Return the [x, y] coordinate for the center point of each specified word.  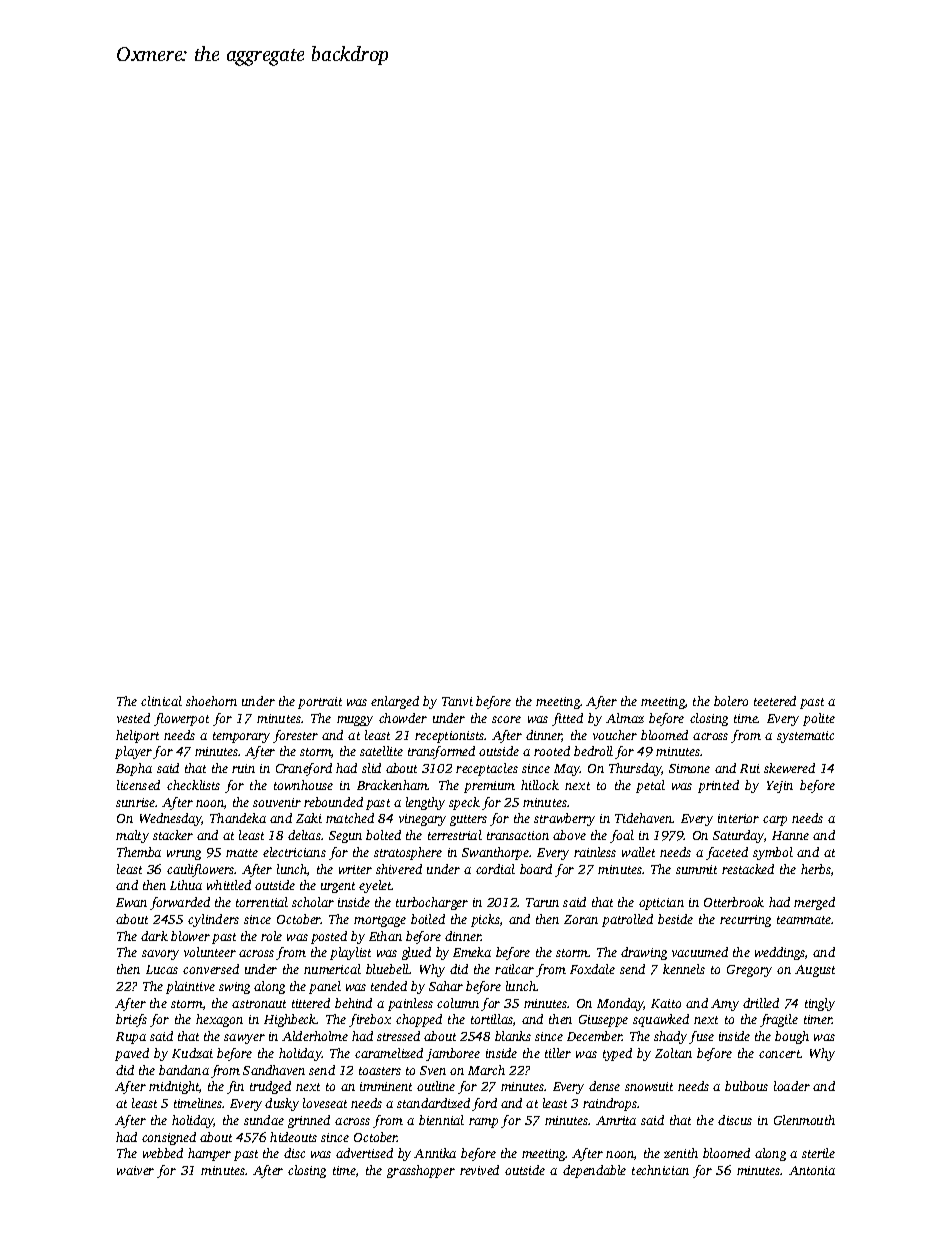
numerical [332, 969]
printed [718, 786]
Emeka [472, 952]
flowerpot [181, 719]
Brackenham [392, 785]
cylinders [213, 920]
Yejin [780, 787]
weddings [780, 953]
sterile [818, 1153]
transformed [441, 752]
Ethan [385, 936]
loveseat [325, 1103]
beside [675, 919]
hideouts [293, 1137]
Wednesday [171, 819]
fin [235, 1087]
